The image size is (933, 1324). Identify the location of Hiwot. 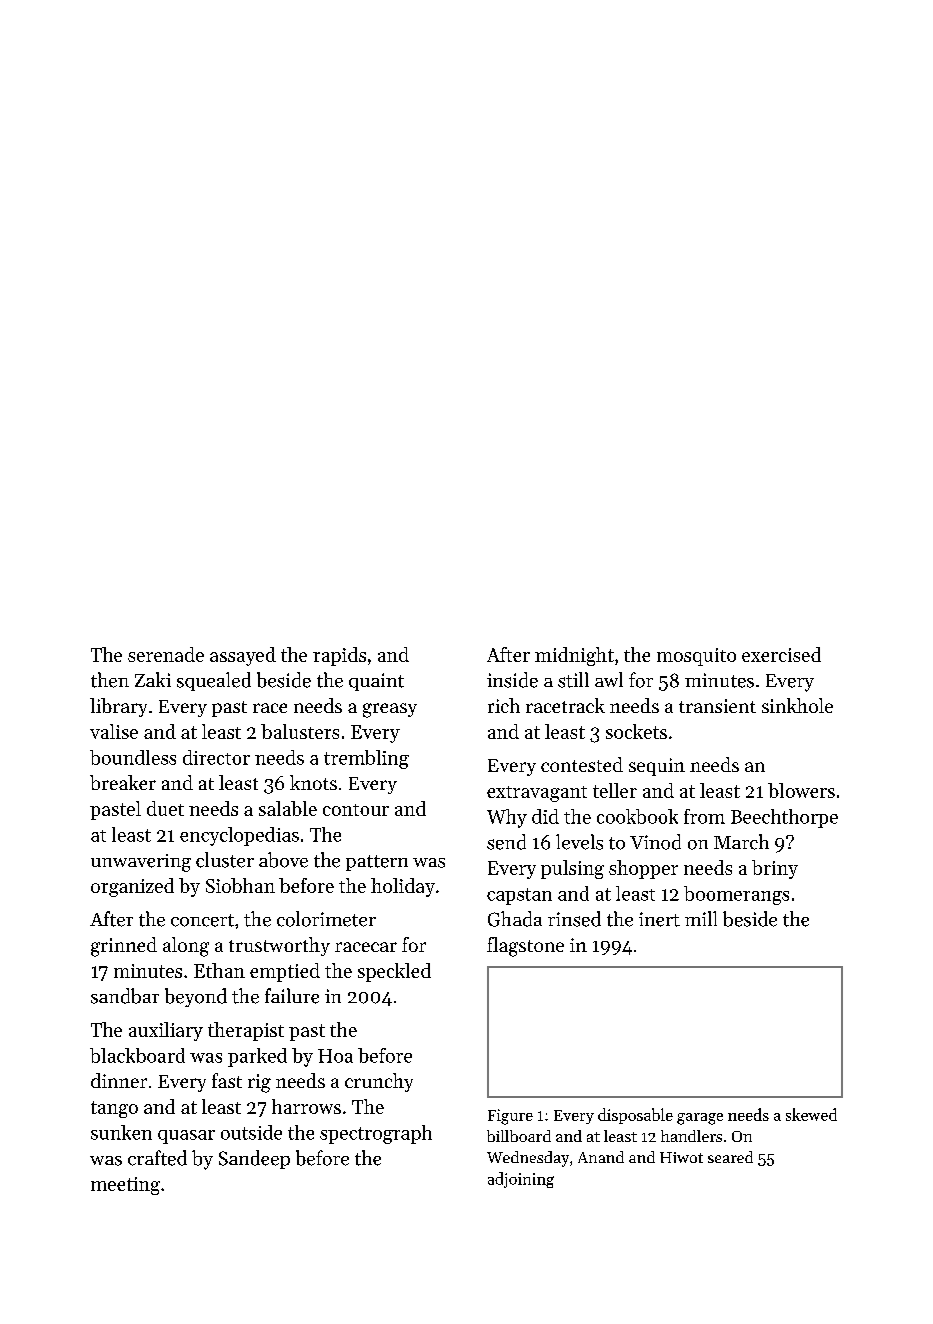
(681, 1157).
